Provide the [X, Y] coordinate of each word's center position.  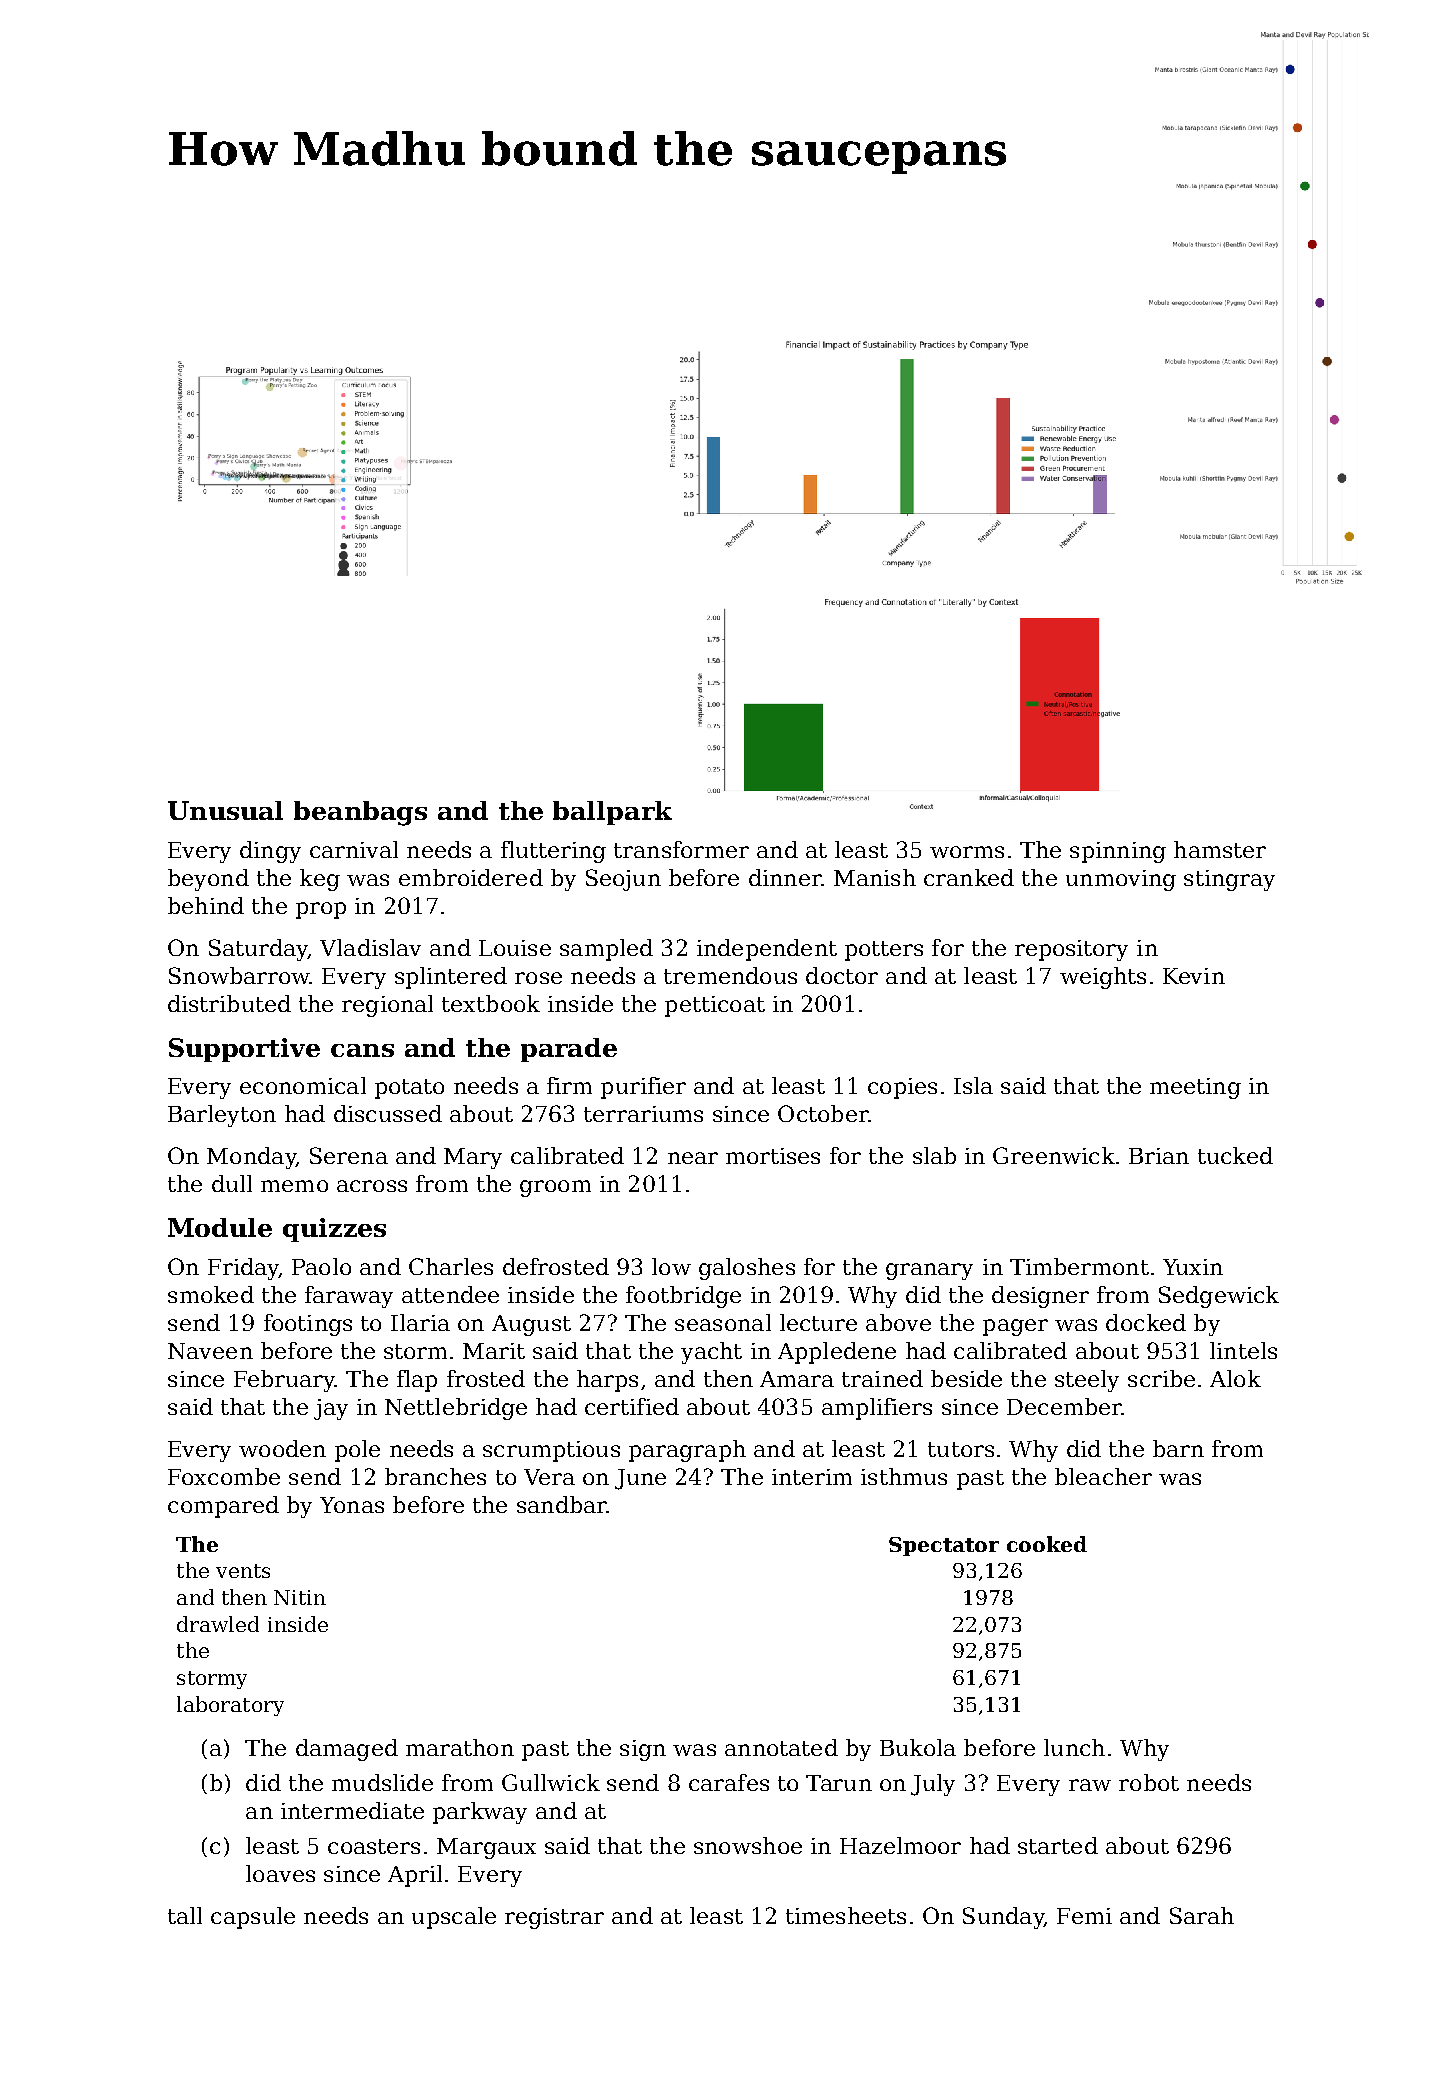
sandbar [562, 1504]
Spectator [944, 1546]
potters [884, 951]
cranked [969, 877]
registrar [554, 1918]
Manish [875, 877]
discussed [388, 1113]
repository [1071, 950]
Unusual [225, 810]
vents [243, 1571]
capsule [253, 1918]
